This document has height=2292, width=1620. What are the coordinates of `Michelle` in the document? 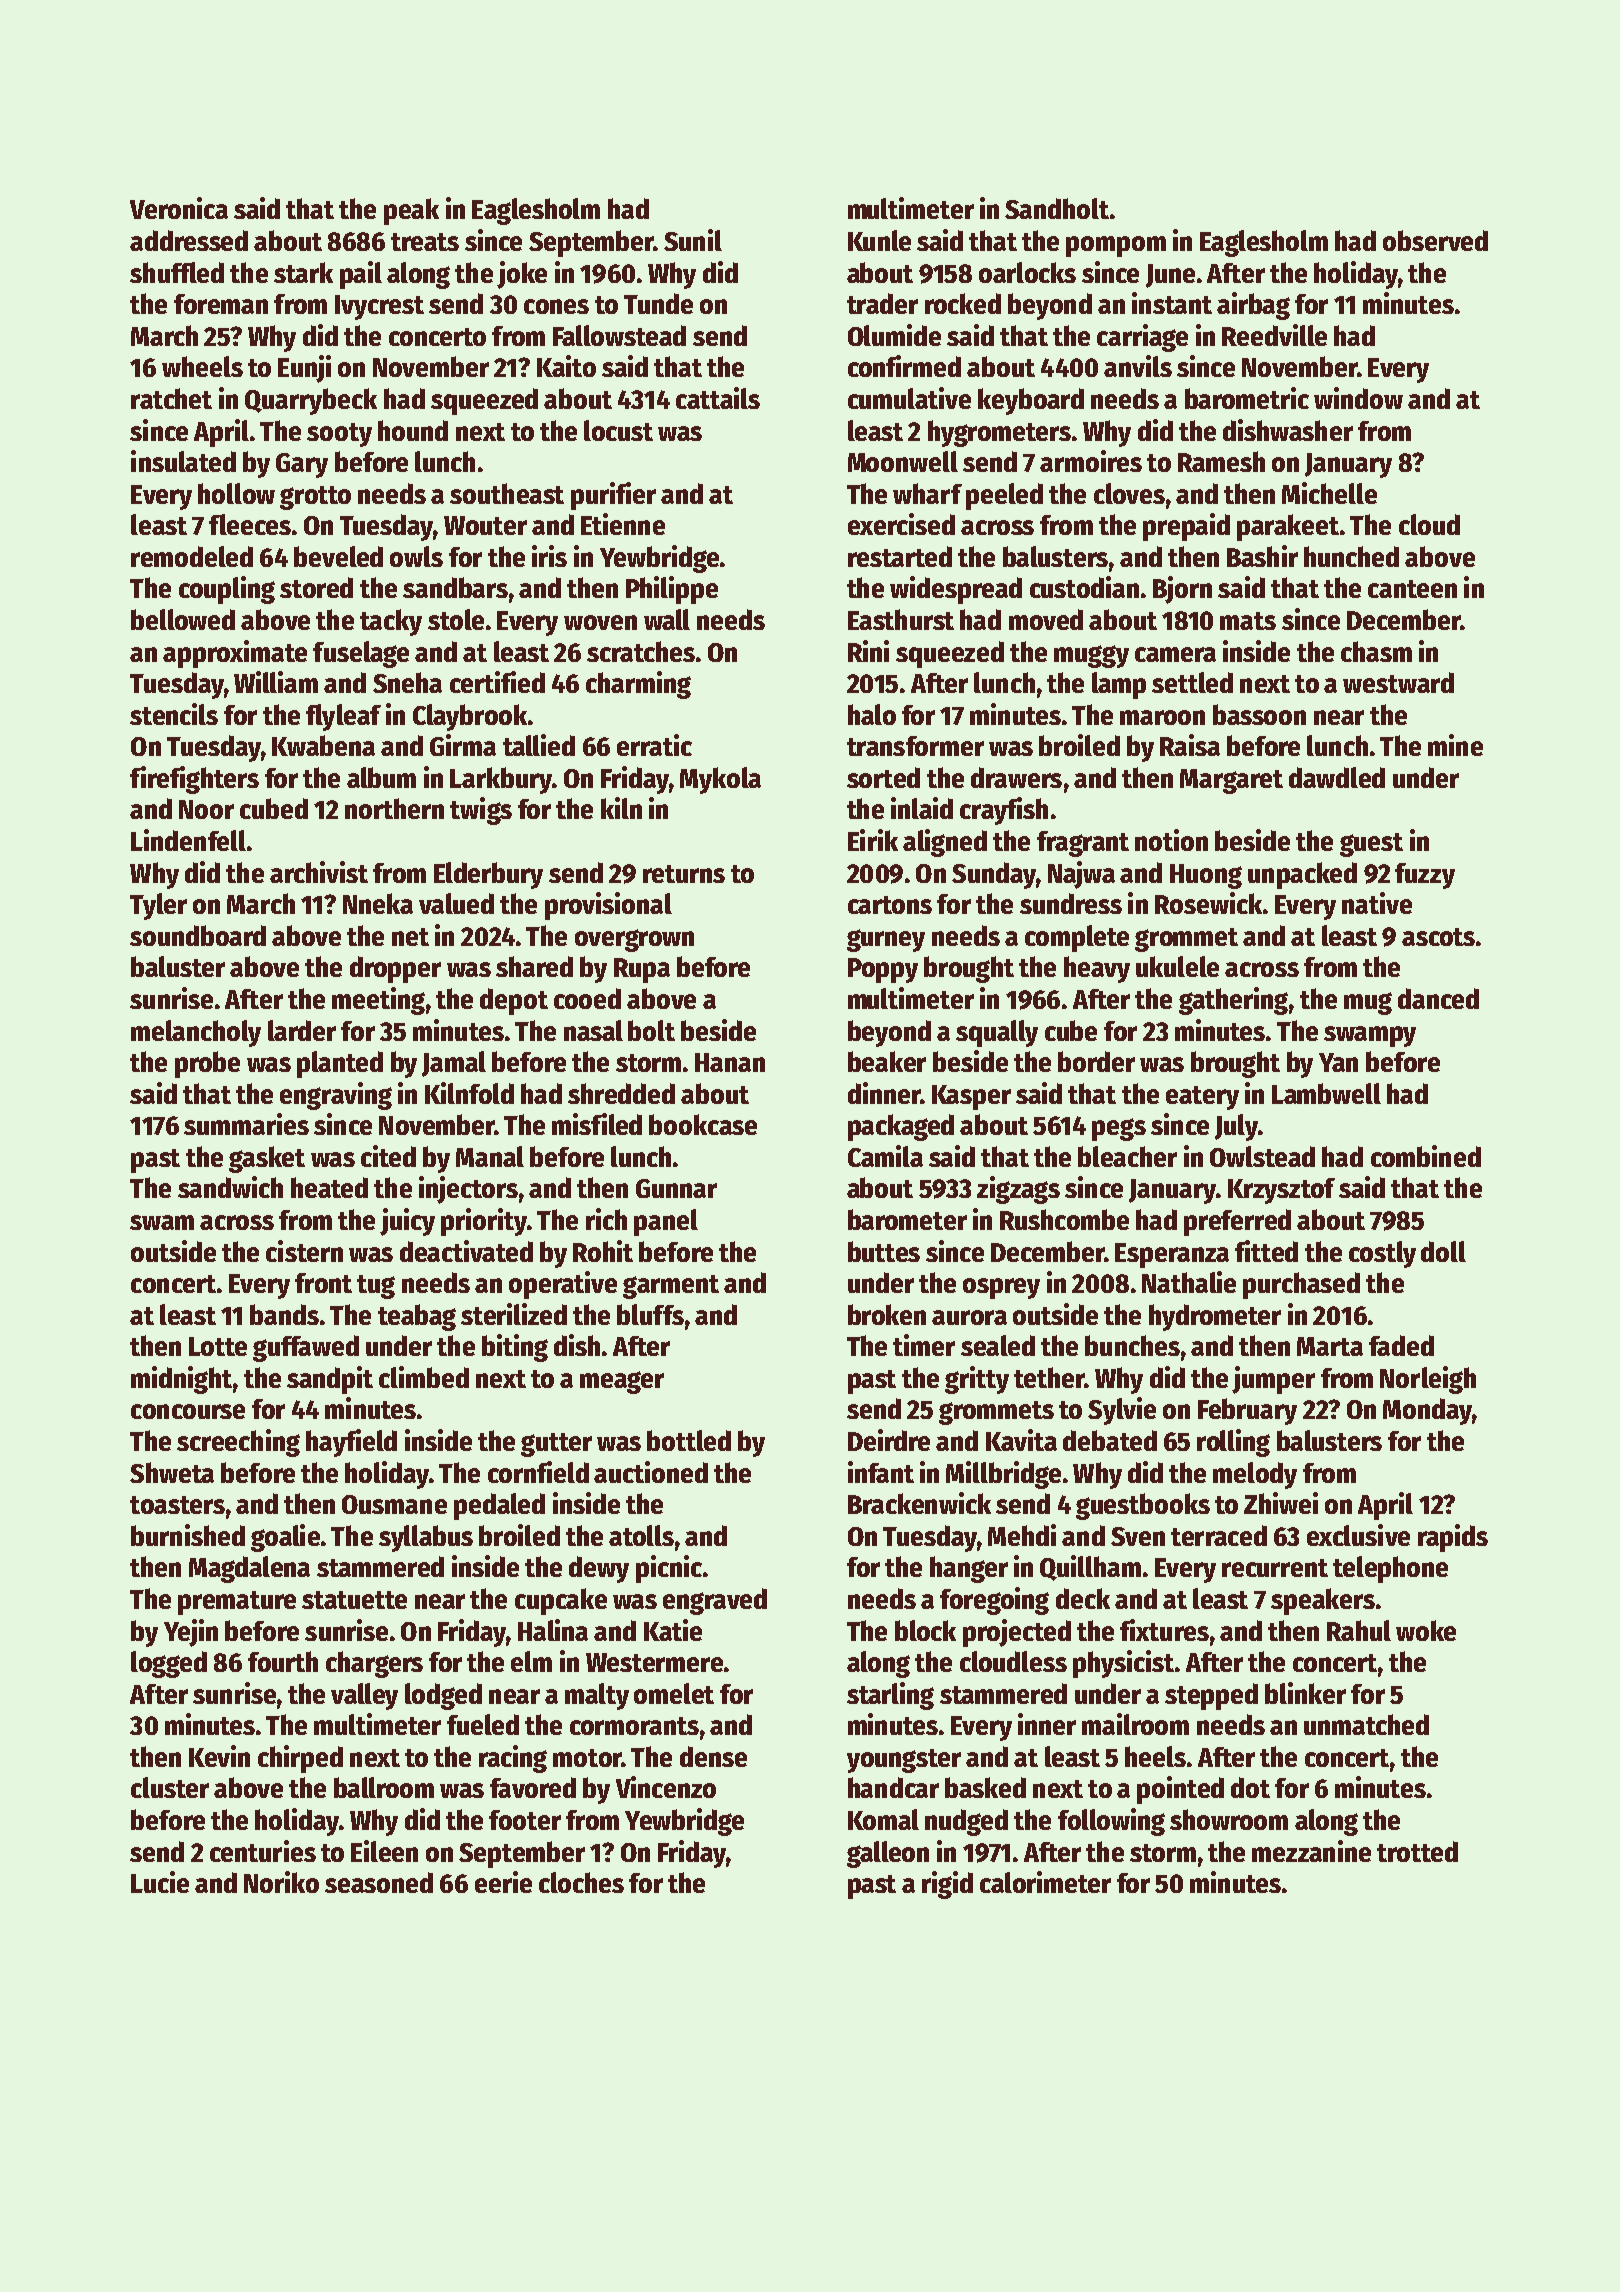 It's located at (1329, 493).
